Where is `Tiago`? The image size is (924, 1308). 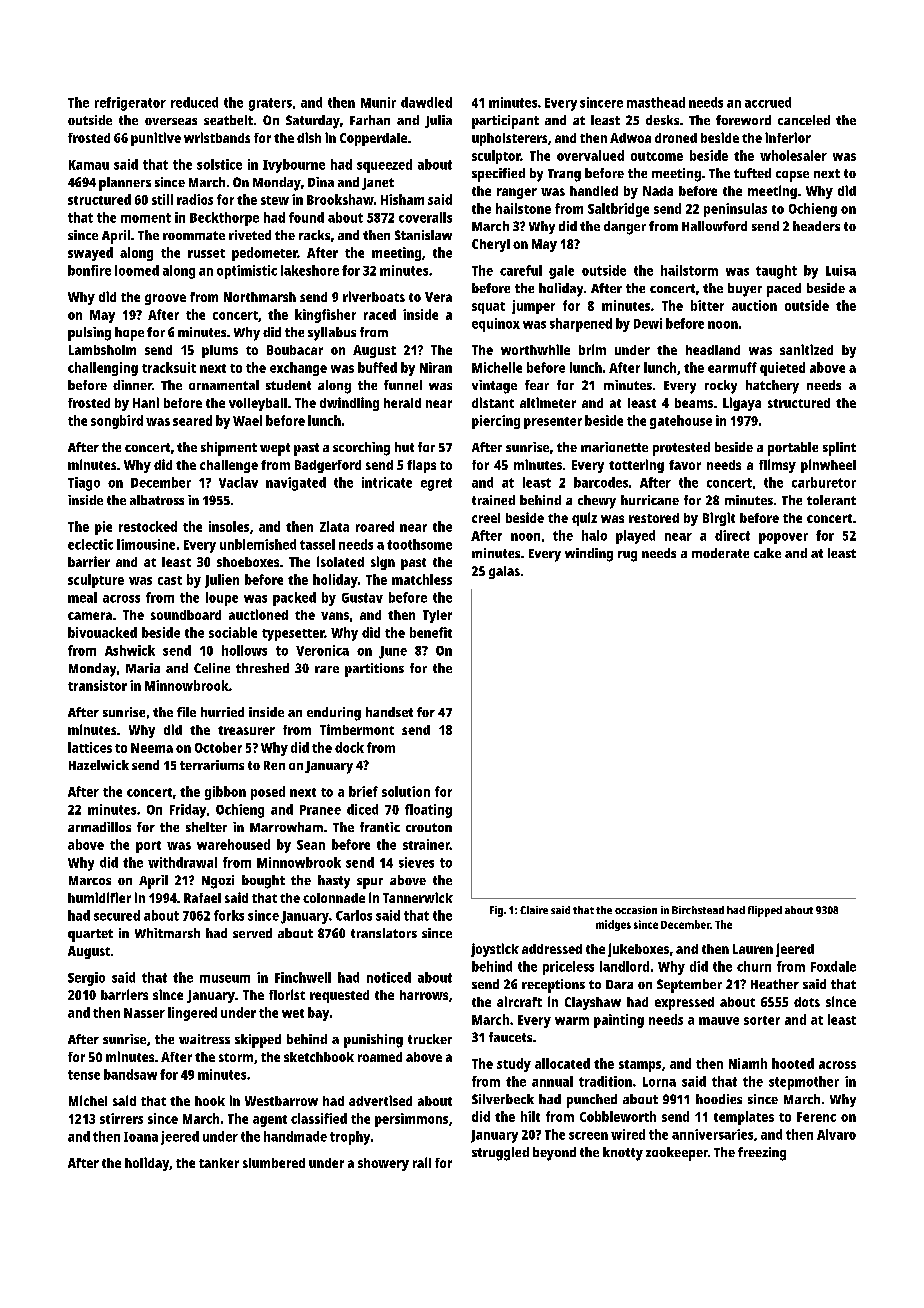
Tiago is located at coordinates (84, 484).
